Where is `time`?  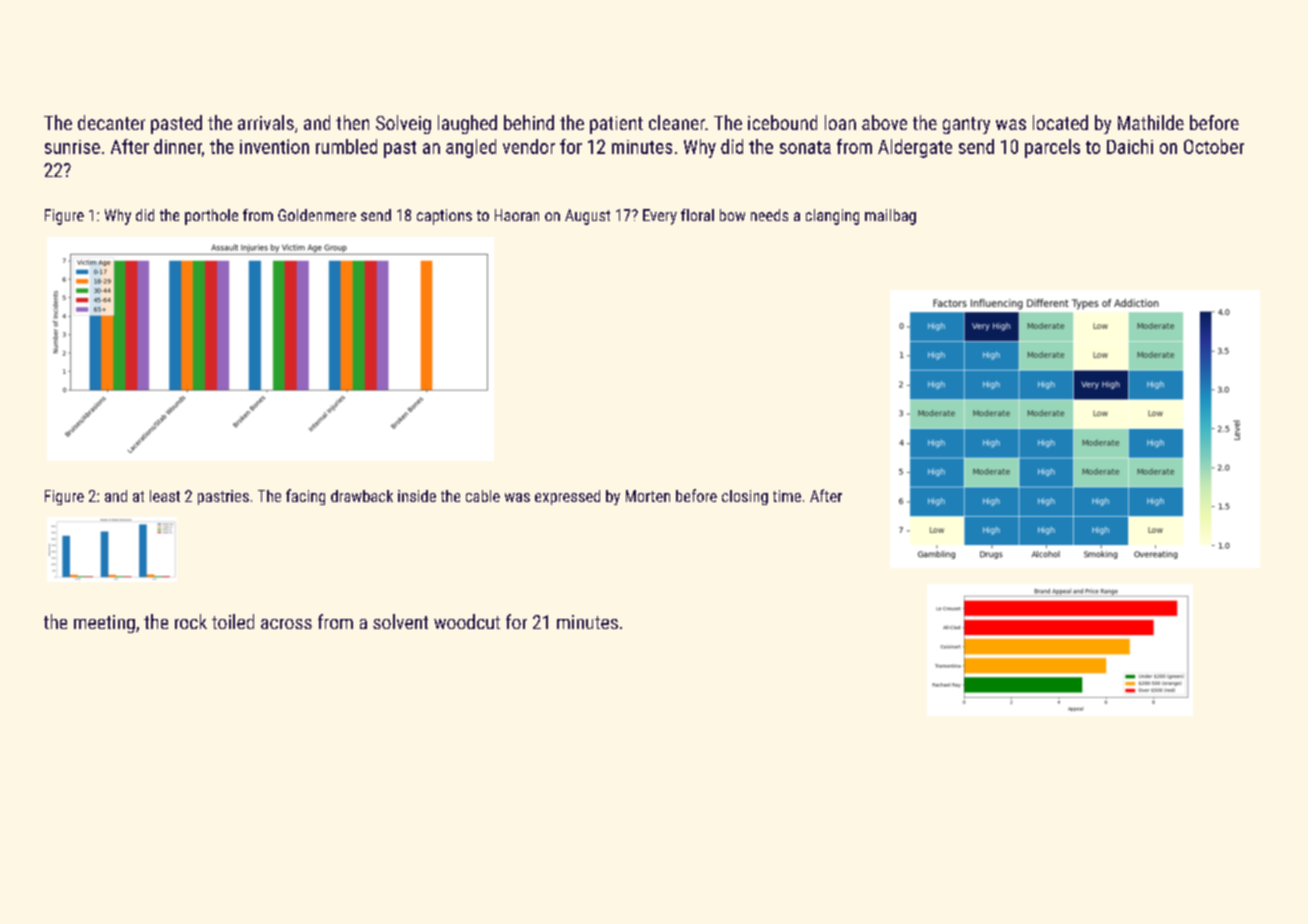 time is located at coordinates (787, 496).
